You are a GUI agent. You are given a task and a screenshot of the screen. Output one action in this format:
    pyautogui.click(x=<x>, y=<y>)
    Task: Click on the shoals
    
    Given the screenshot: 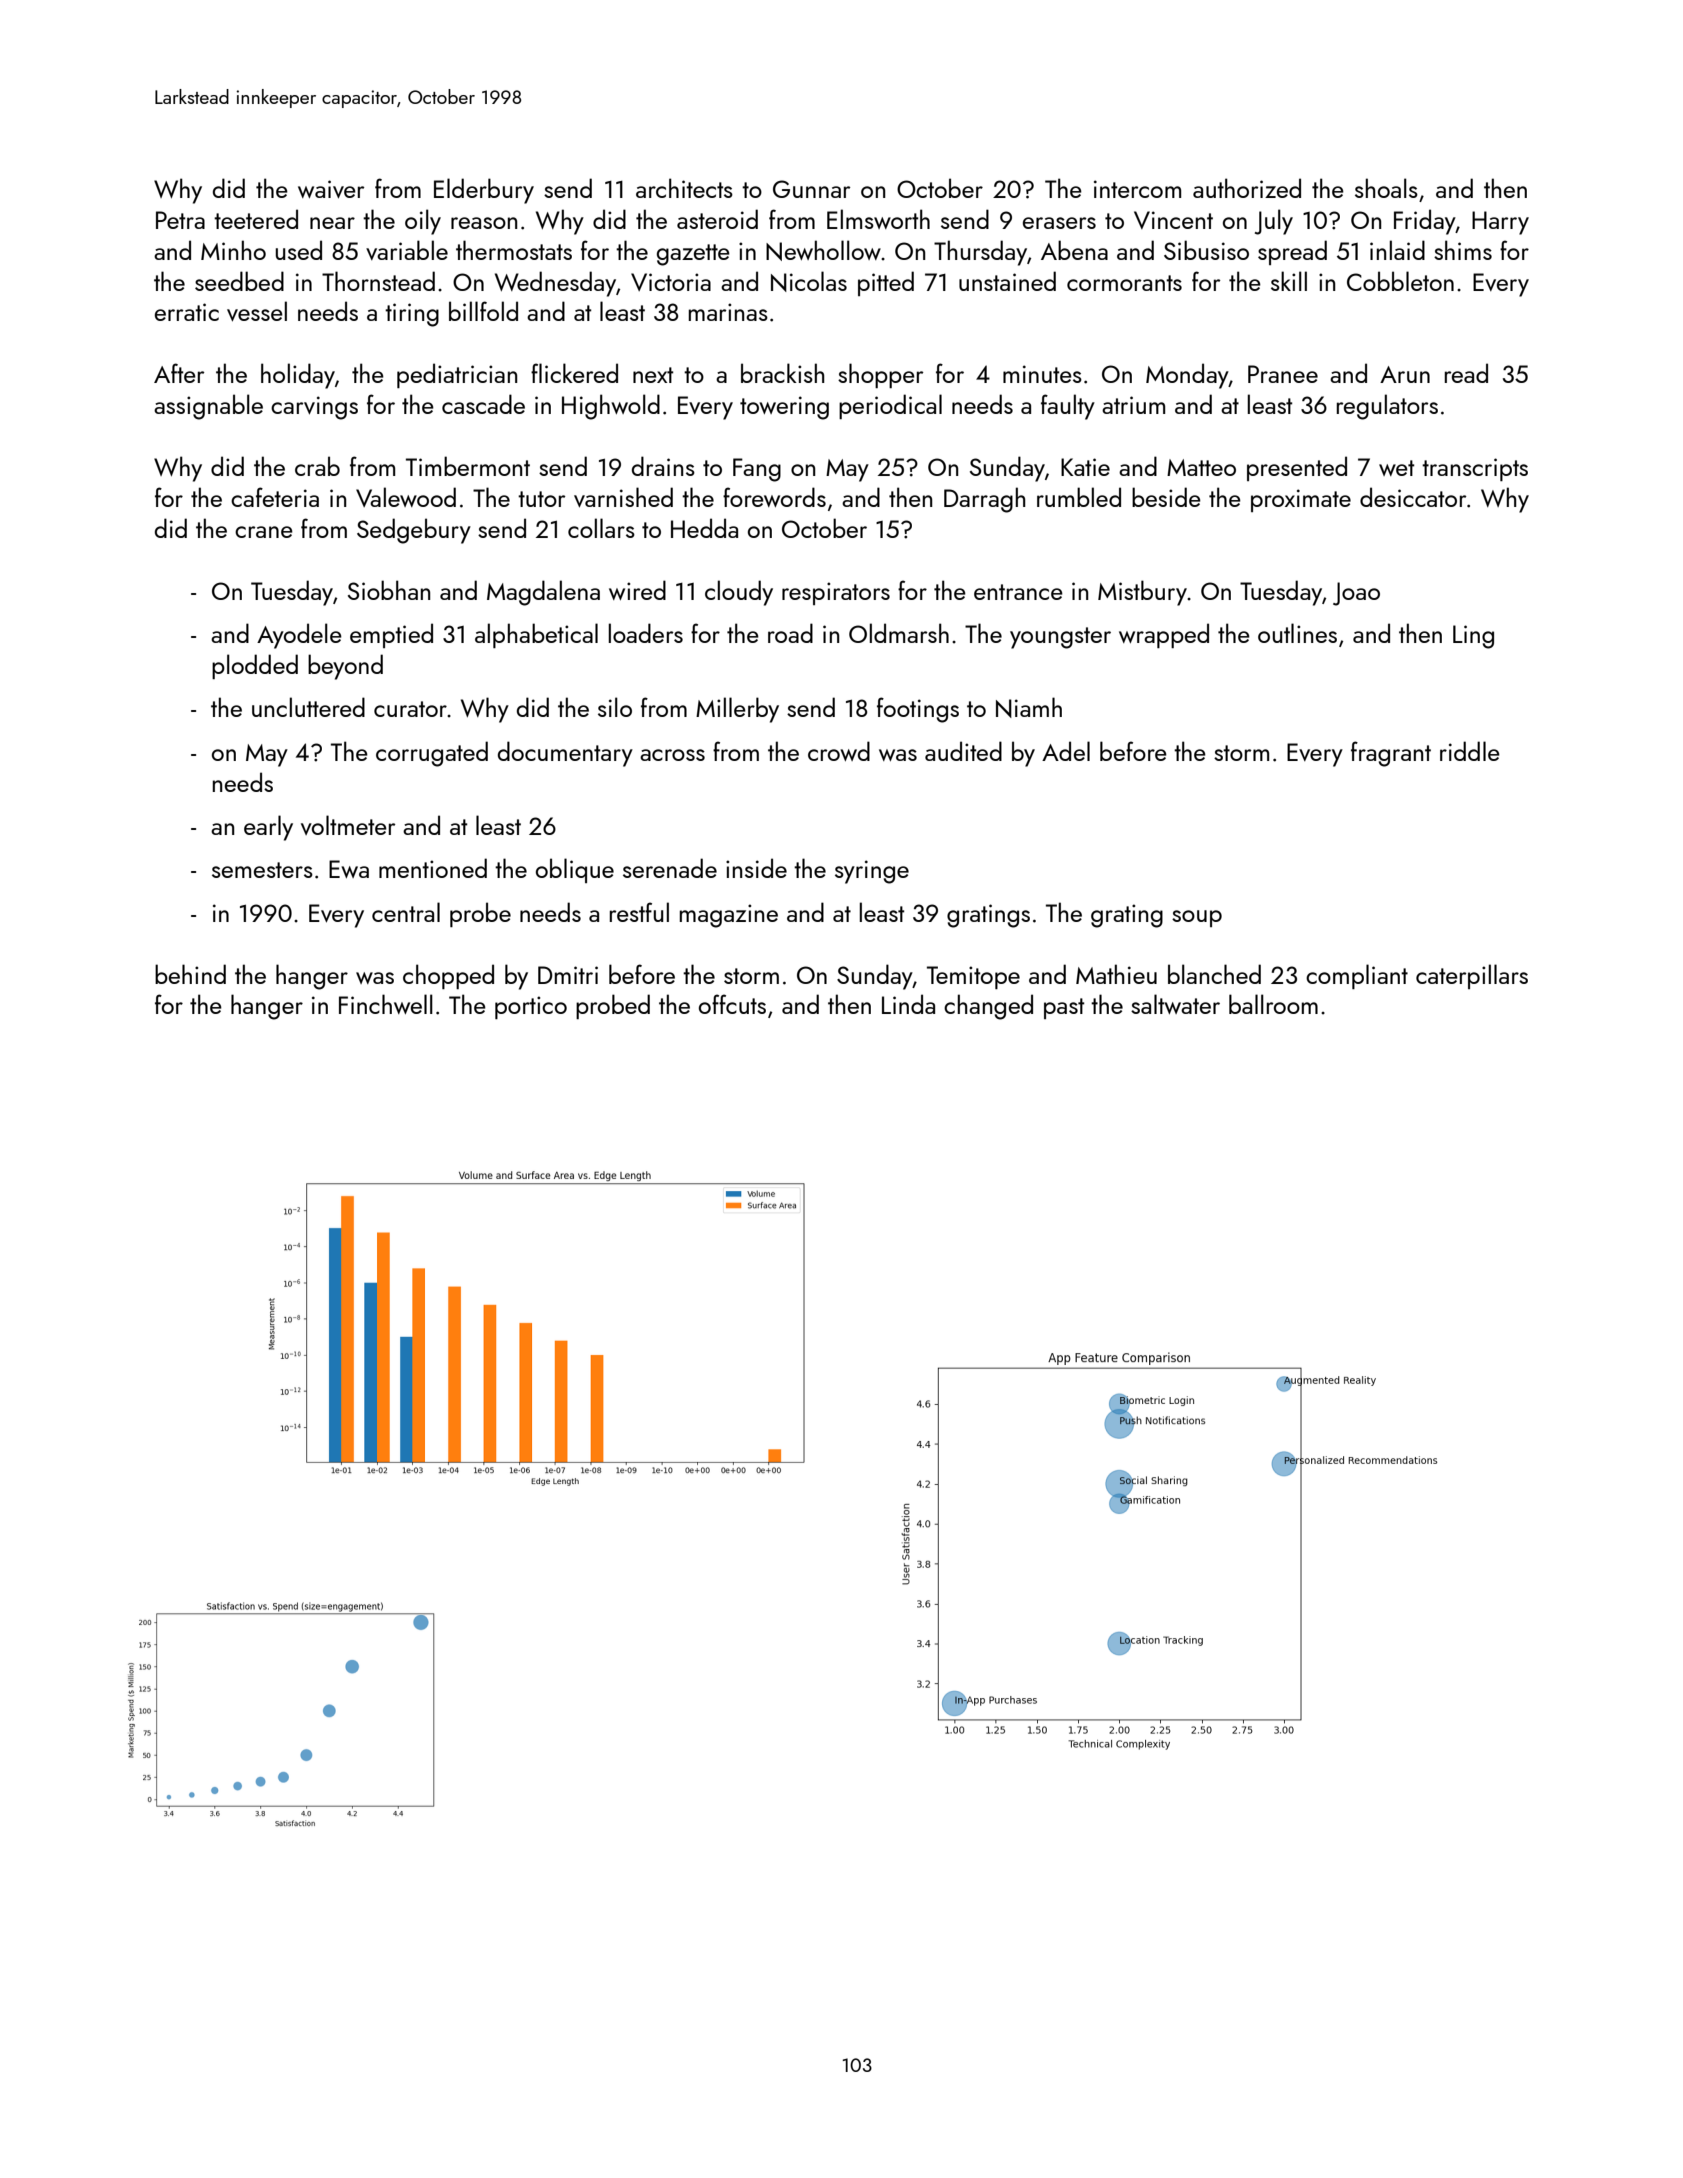 What is the action you would take?
    pyautogui.click(x=1386, y=188)
